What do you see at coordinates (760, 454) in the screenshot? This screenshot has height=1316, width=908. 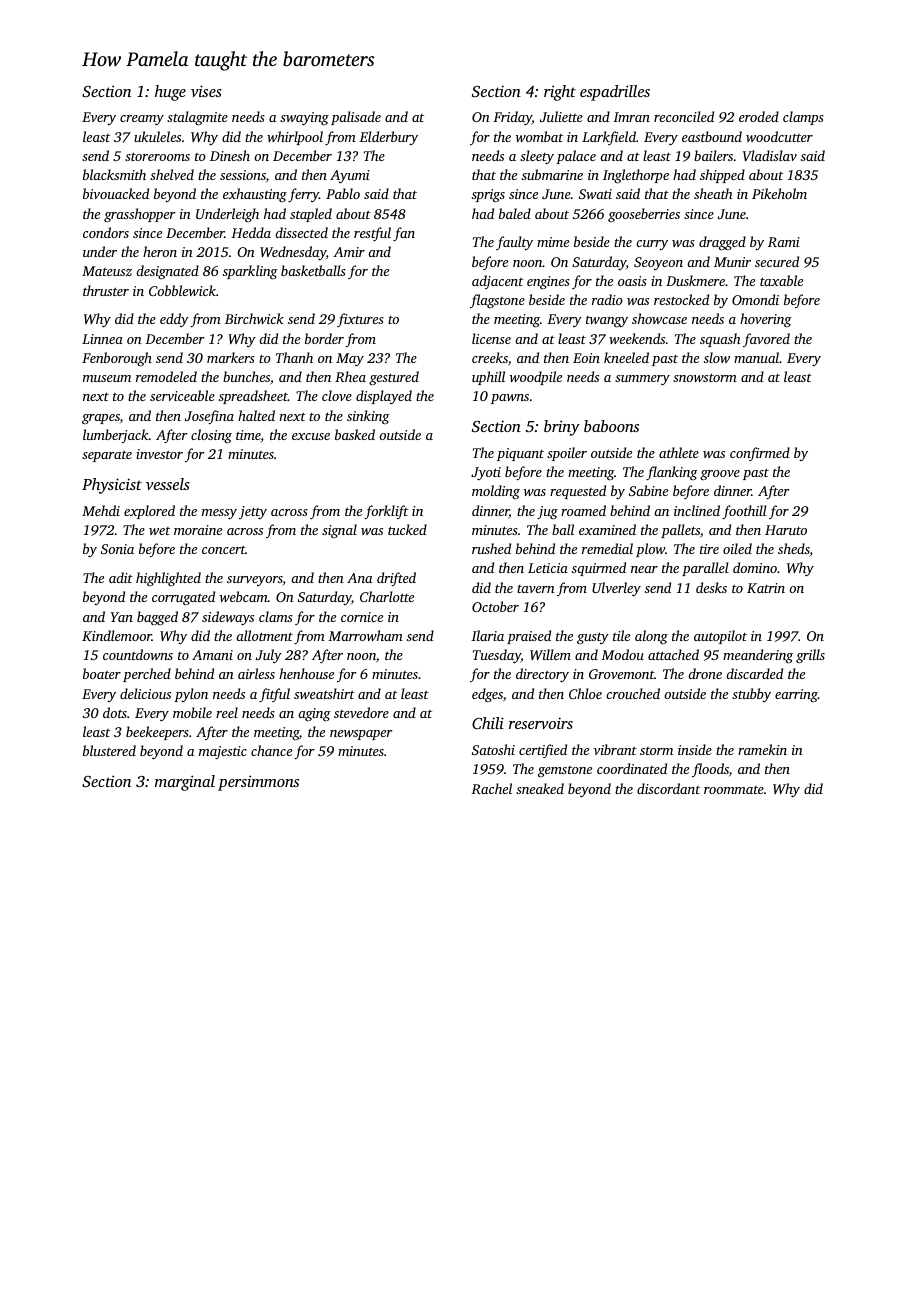 I see `confirmed` at bounding box center [760, 454].
